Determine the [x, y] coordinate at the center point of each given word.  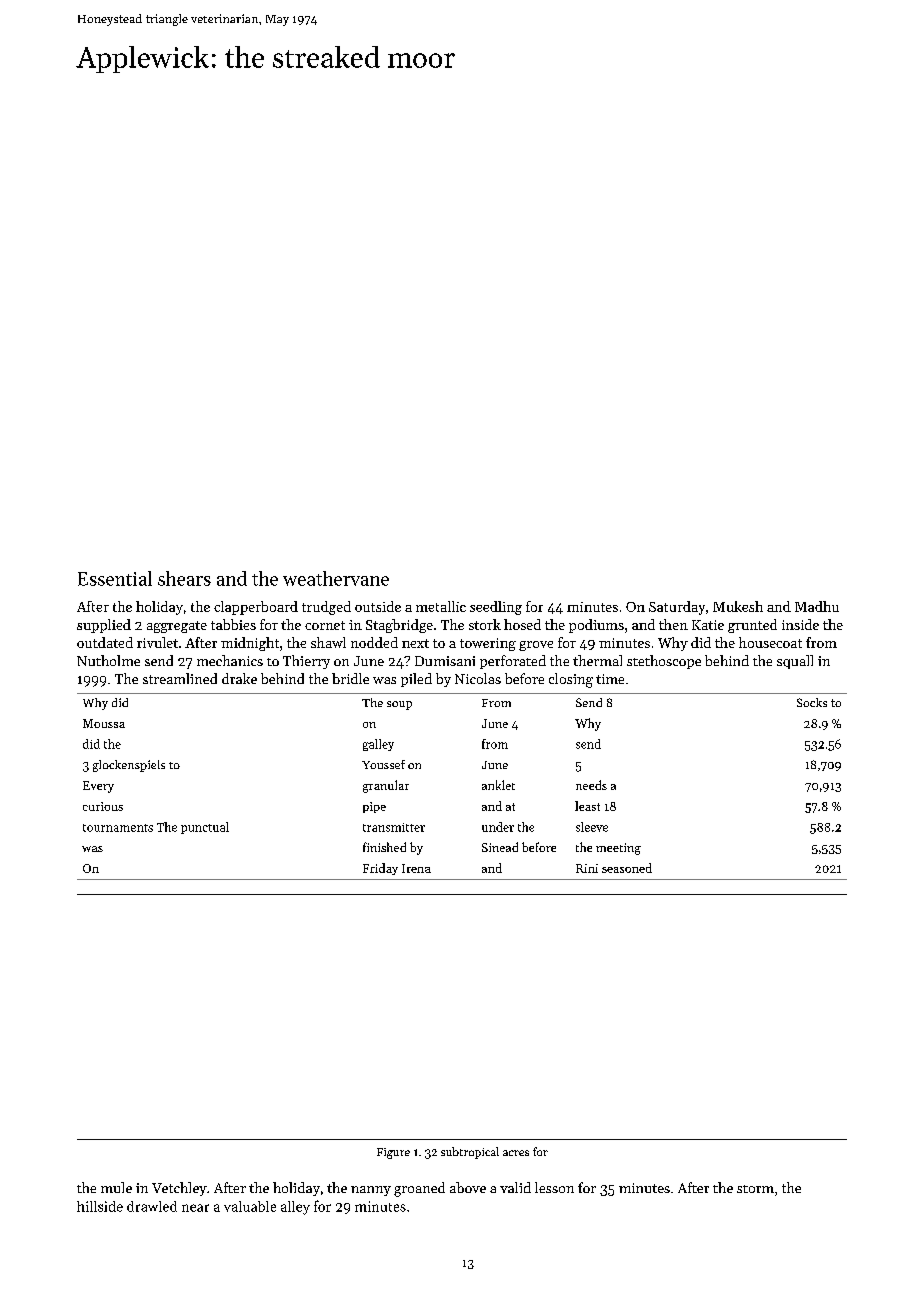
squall [795, 662]
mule [116, 1187]
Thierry [306, 662]
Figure [393, 1153]
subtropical [470, 1153]
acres [516, 1153]
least [587, 806]
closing [571, 680]
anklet [498, 785]
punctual [205, 828]
